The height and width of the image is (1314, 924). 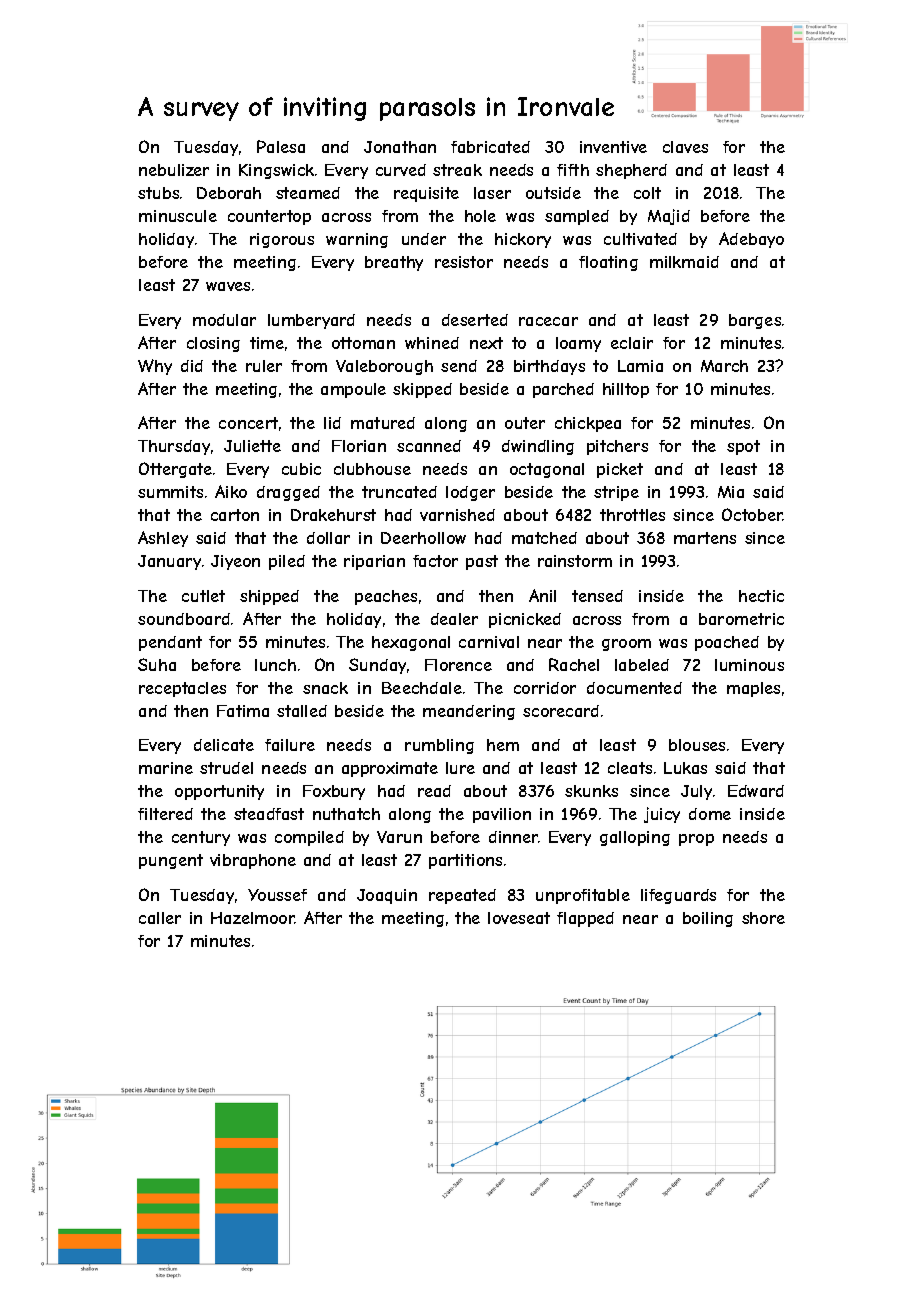 I want to click on outside, so click(x=553, y=193).
